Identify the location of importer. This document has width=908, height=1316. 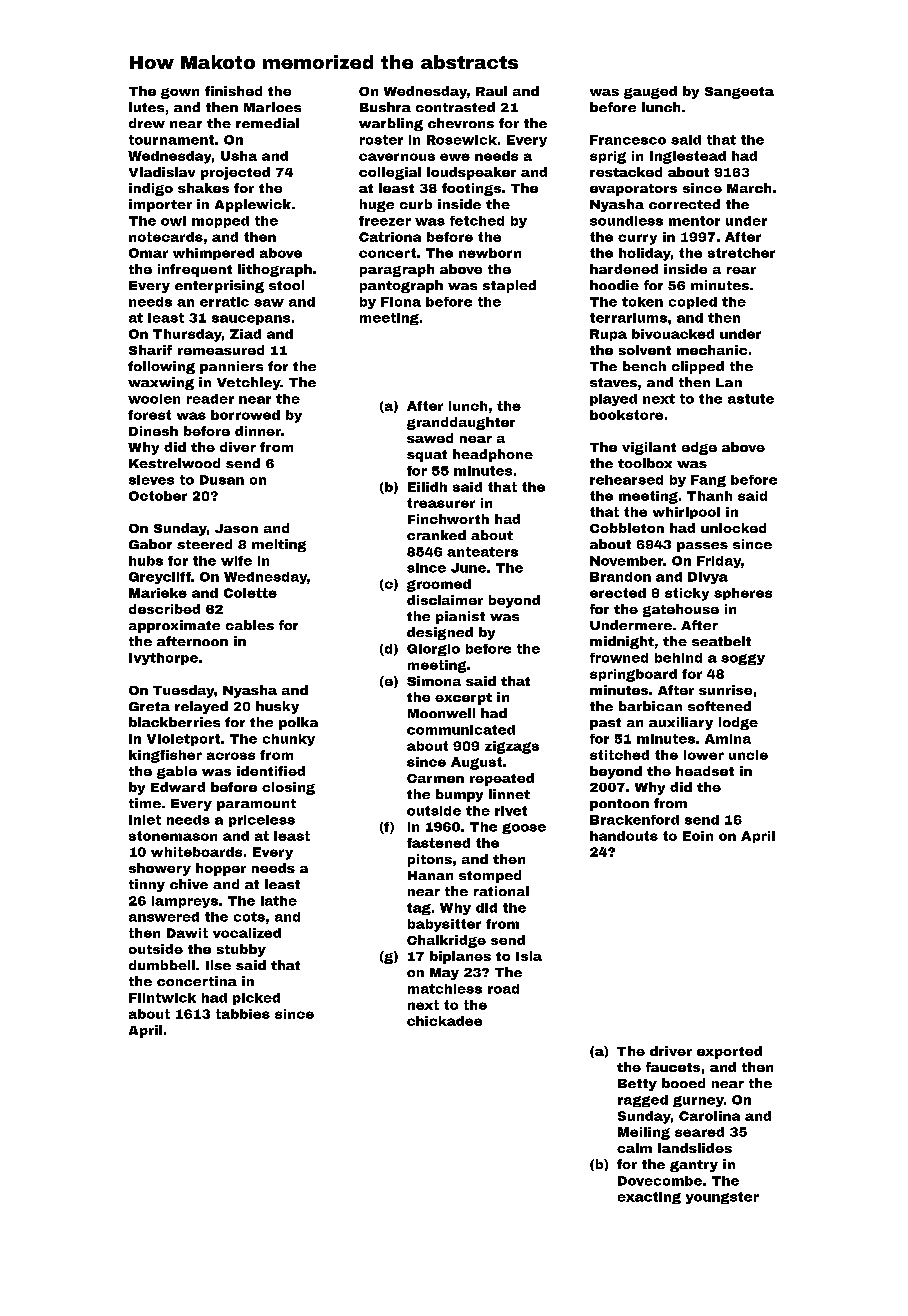
(160, 205).
